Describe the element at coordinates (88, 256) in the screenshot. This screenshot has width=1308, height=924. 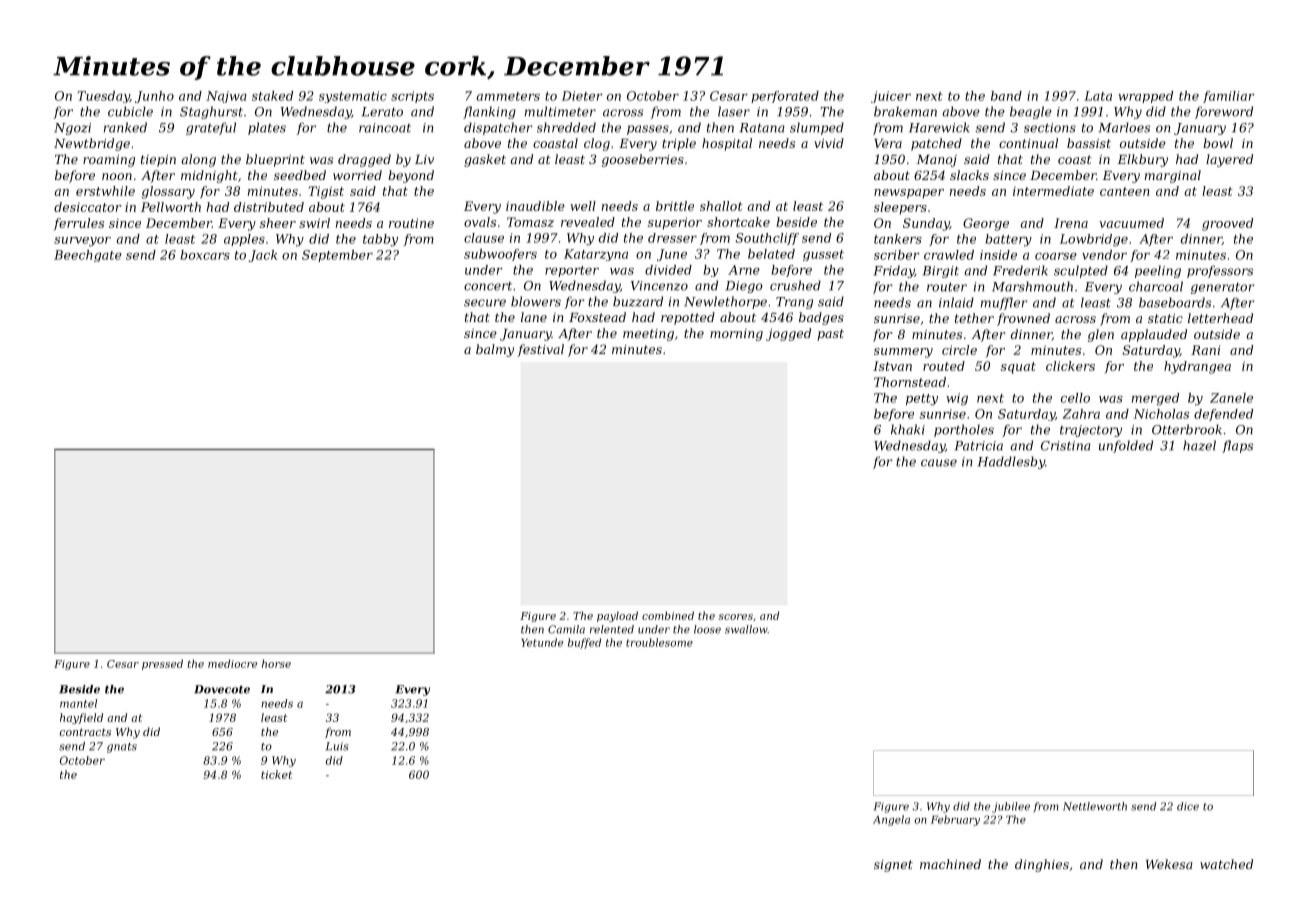
I see `Beechgate` at that location.
